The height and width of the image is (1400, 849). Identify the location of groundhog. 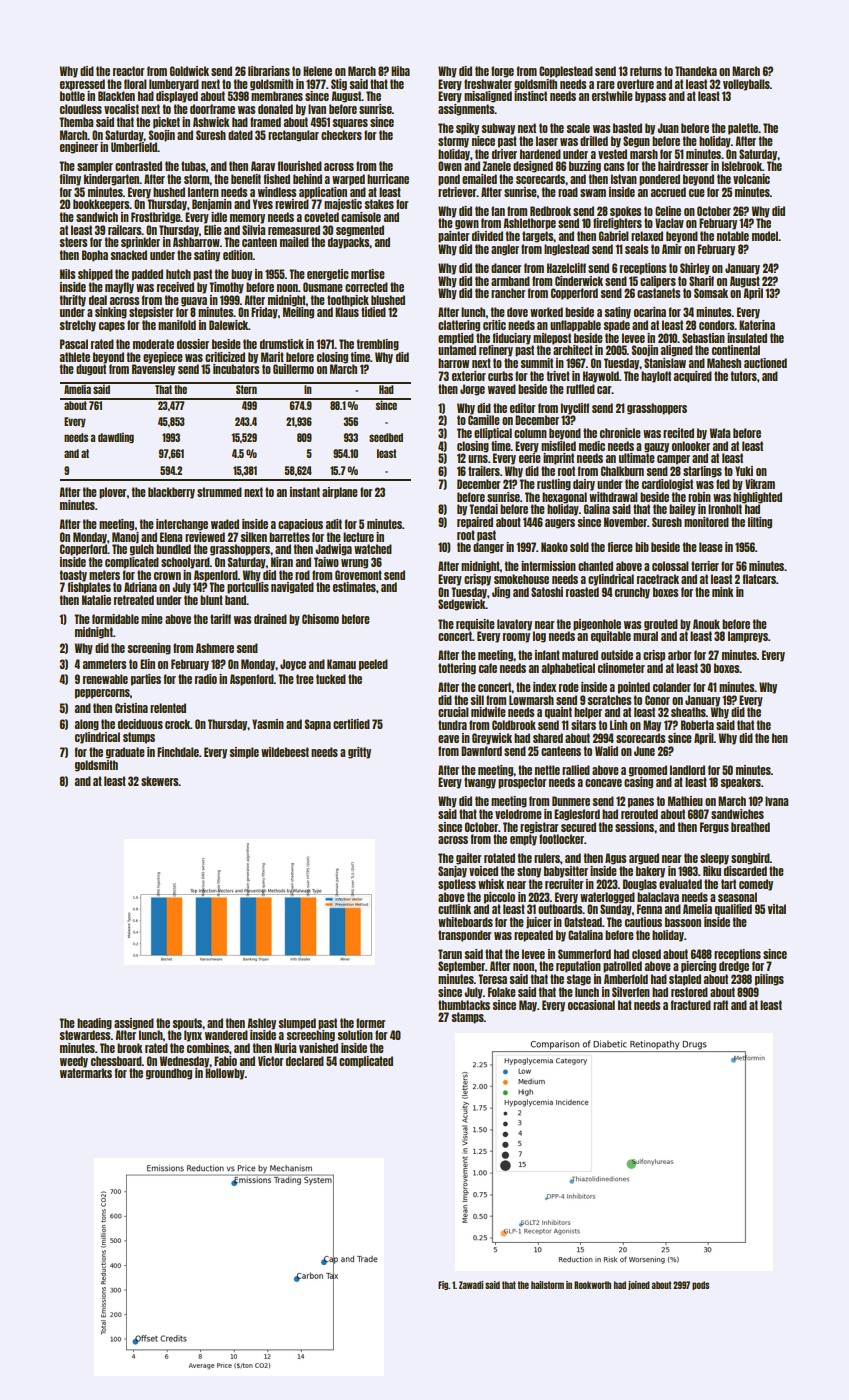
(169, 1074).
